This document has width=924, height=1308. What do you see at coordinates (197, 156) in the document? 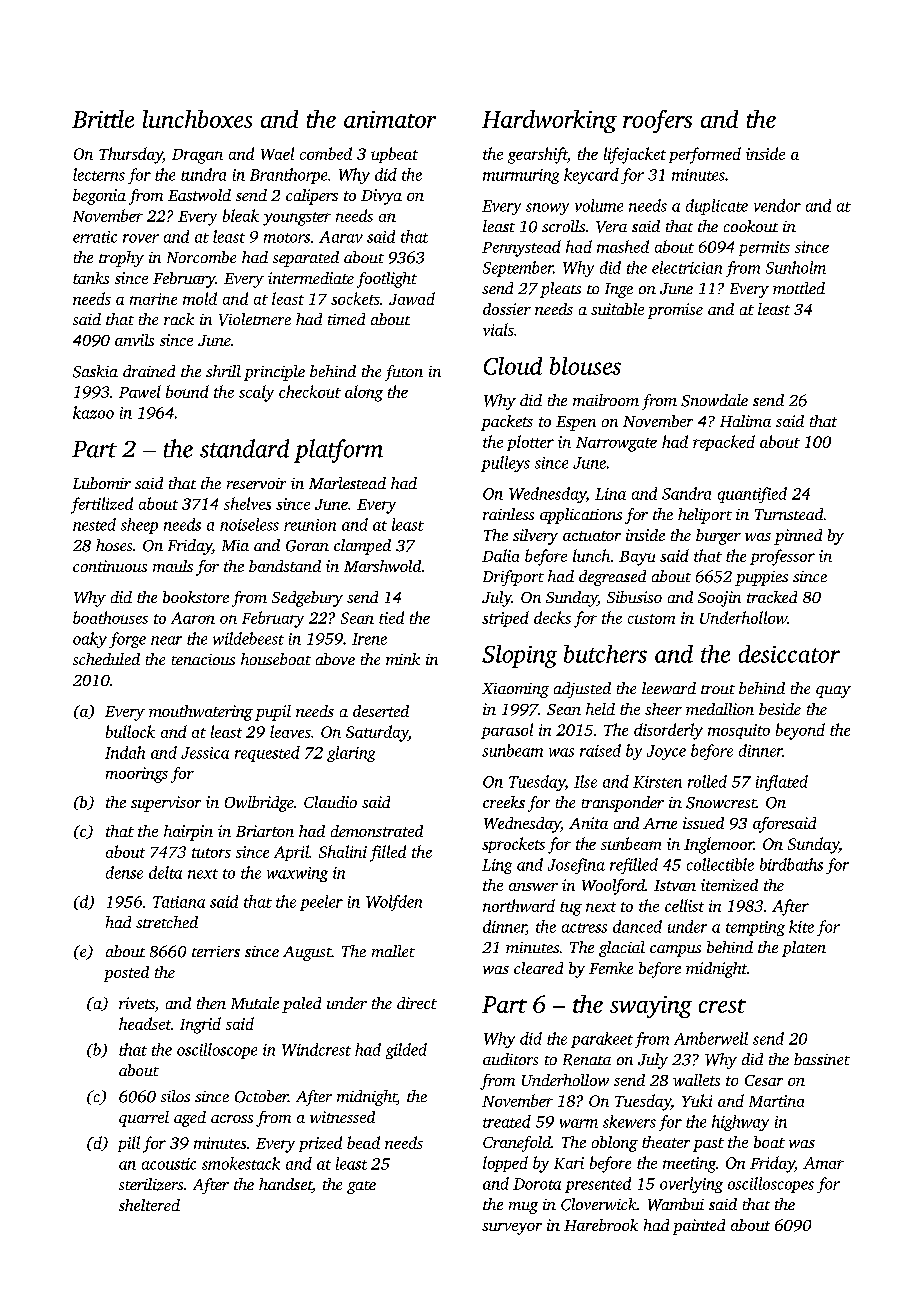
I see `Dragan` at bounding box center [197, 156].
